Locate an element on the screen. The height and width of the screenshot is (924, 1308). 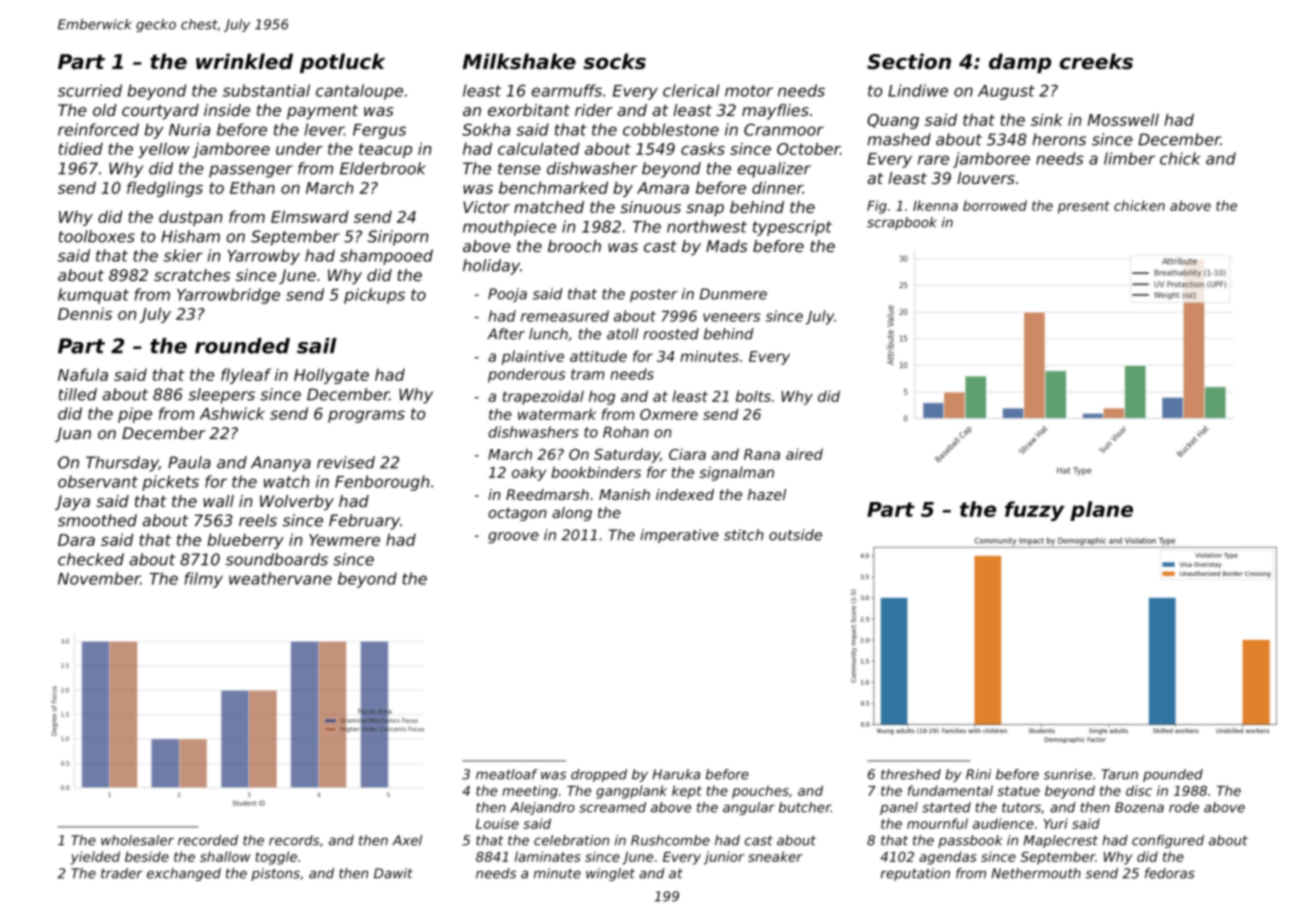
tense is located at coordinates (519, 169).
